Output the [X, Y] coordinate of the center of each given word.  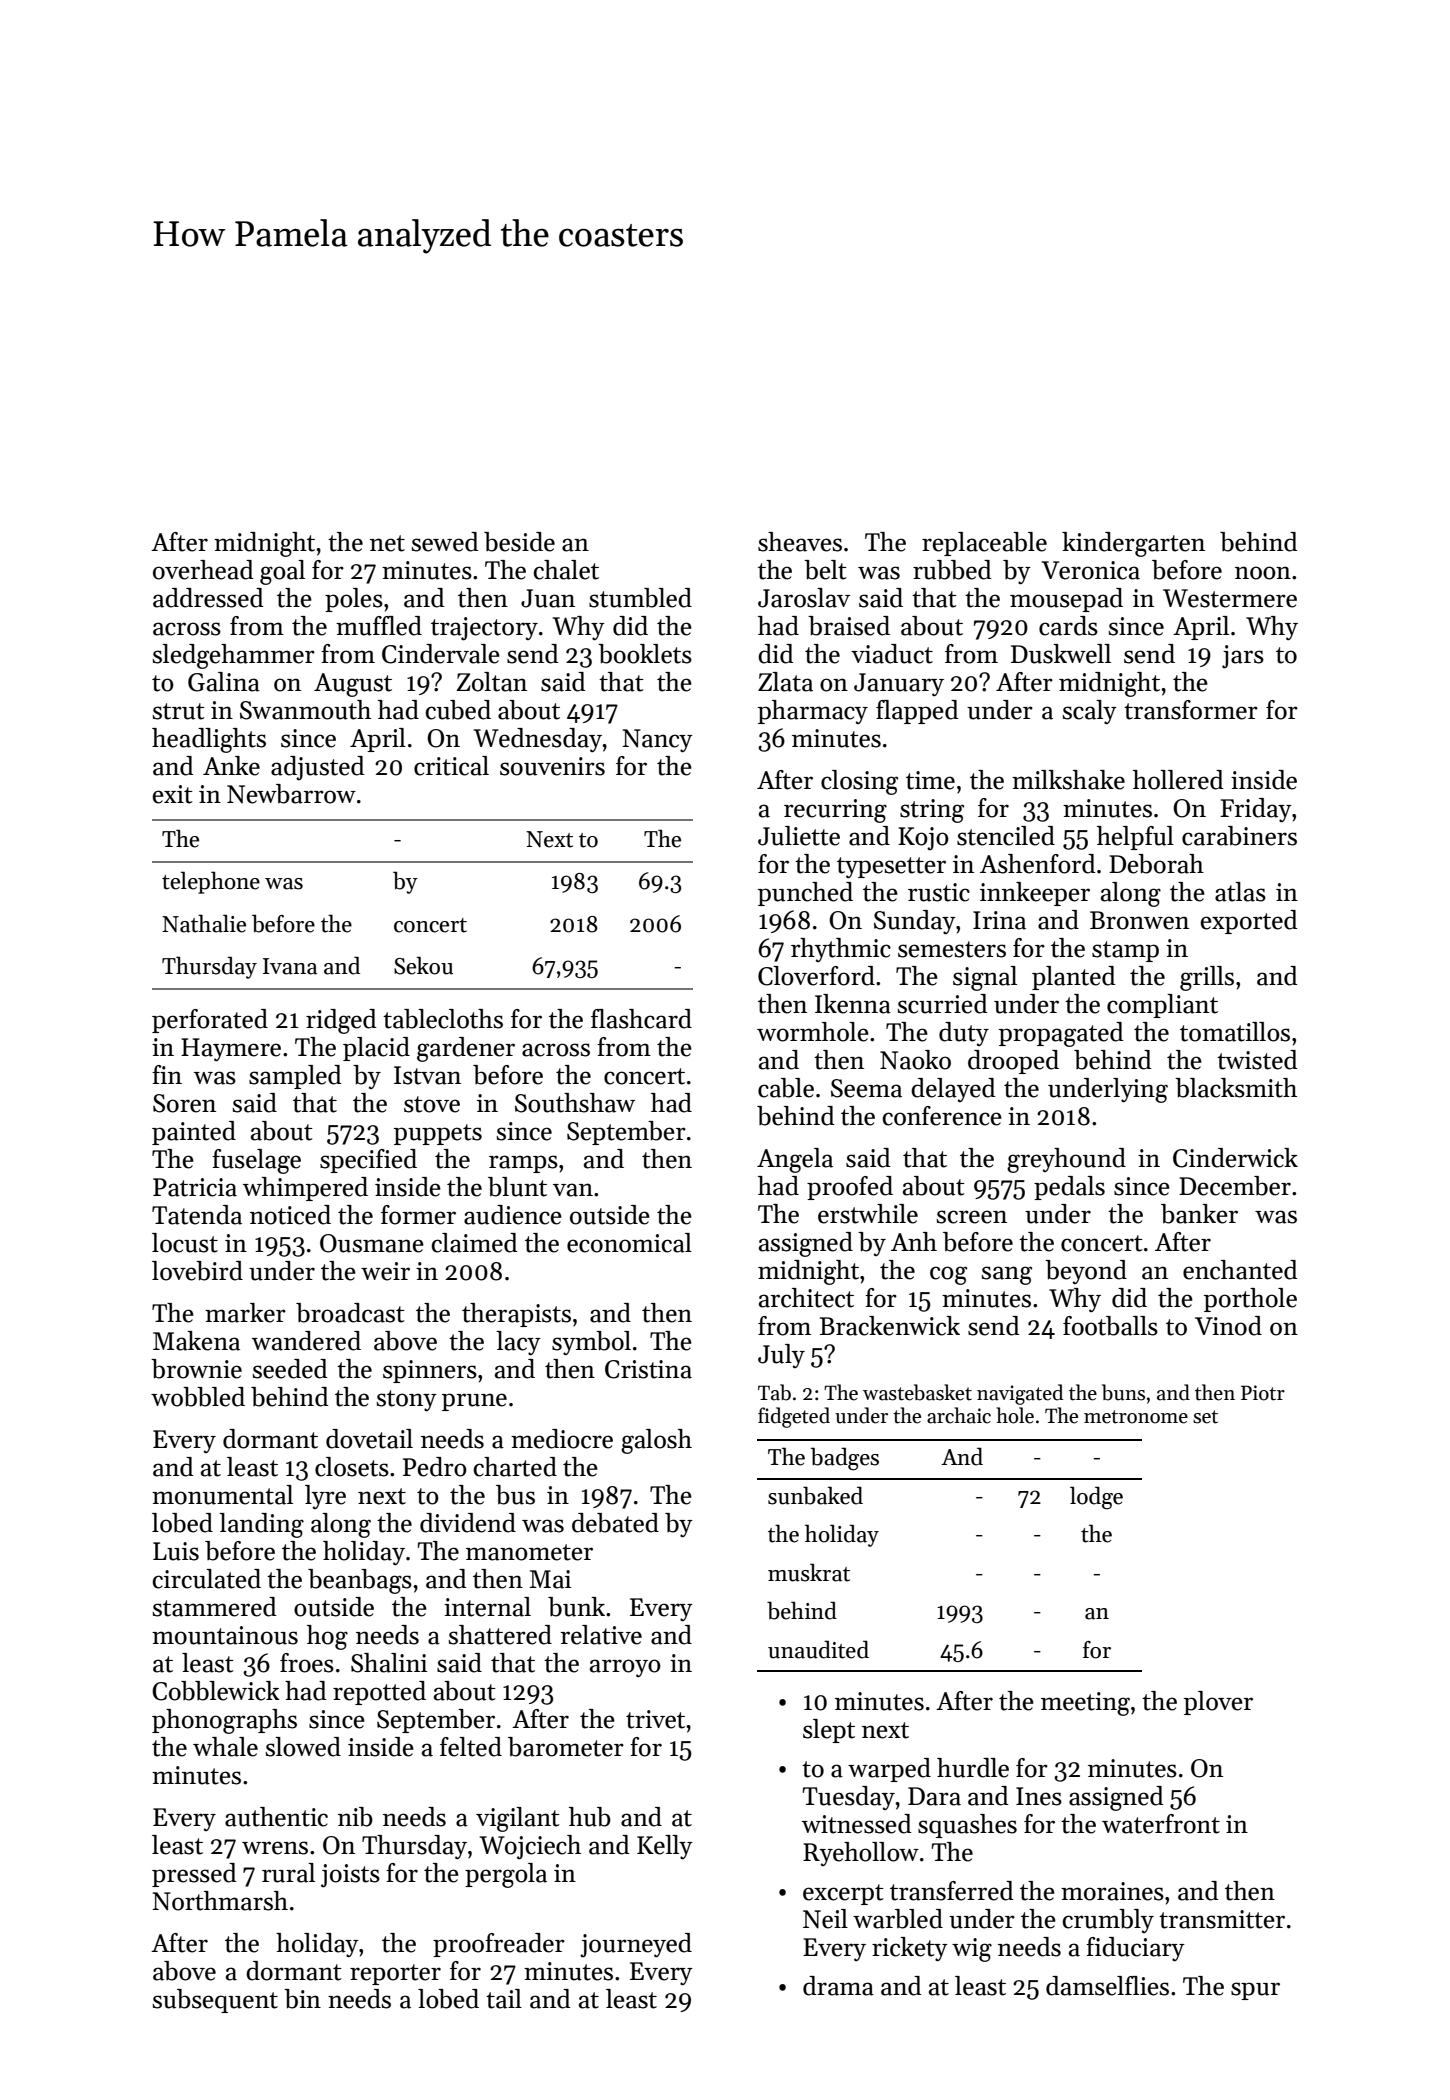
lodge [1096, 1498]
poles [354, 600]
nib [355, 1817]
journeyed [636, 1945]
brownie [196, 1369]
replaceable [984, 544]
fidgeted [794, 1417]
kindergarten [1133, 544]
